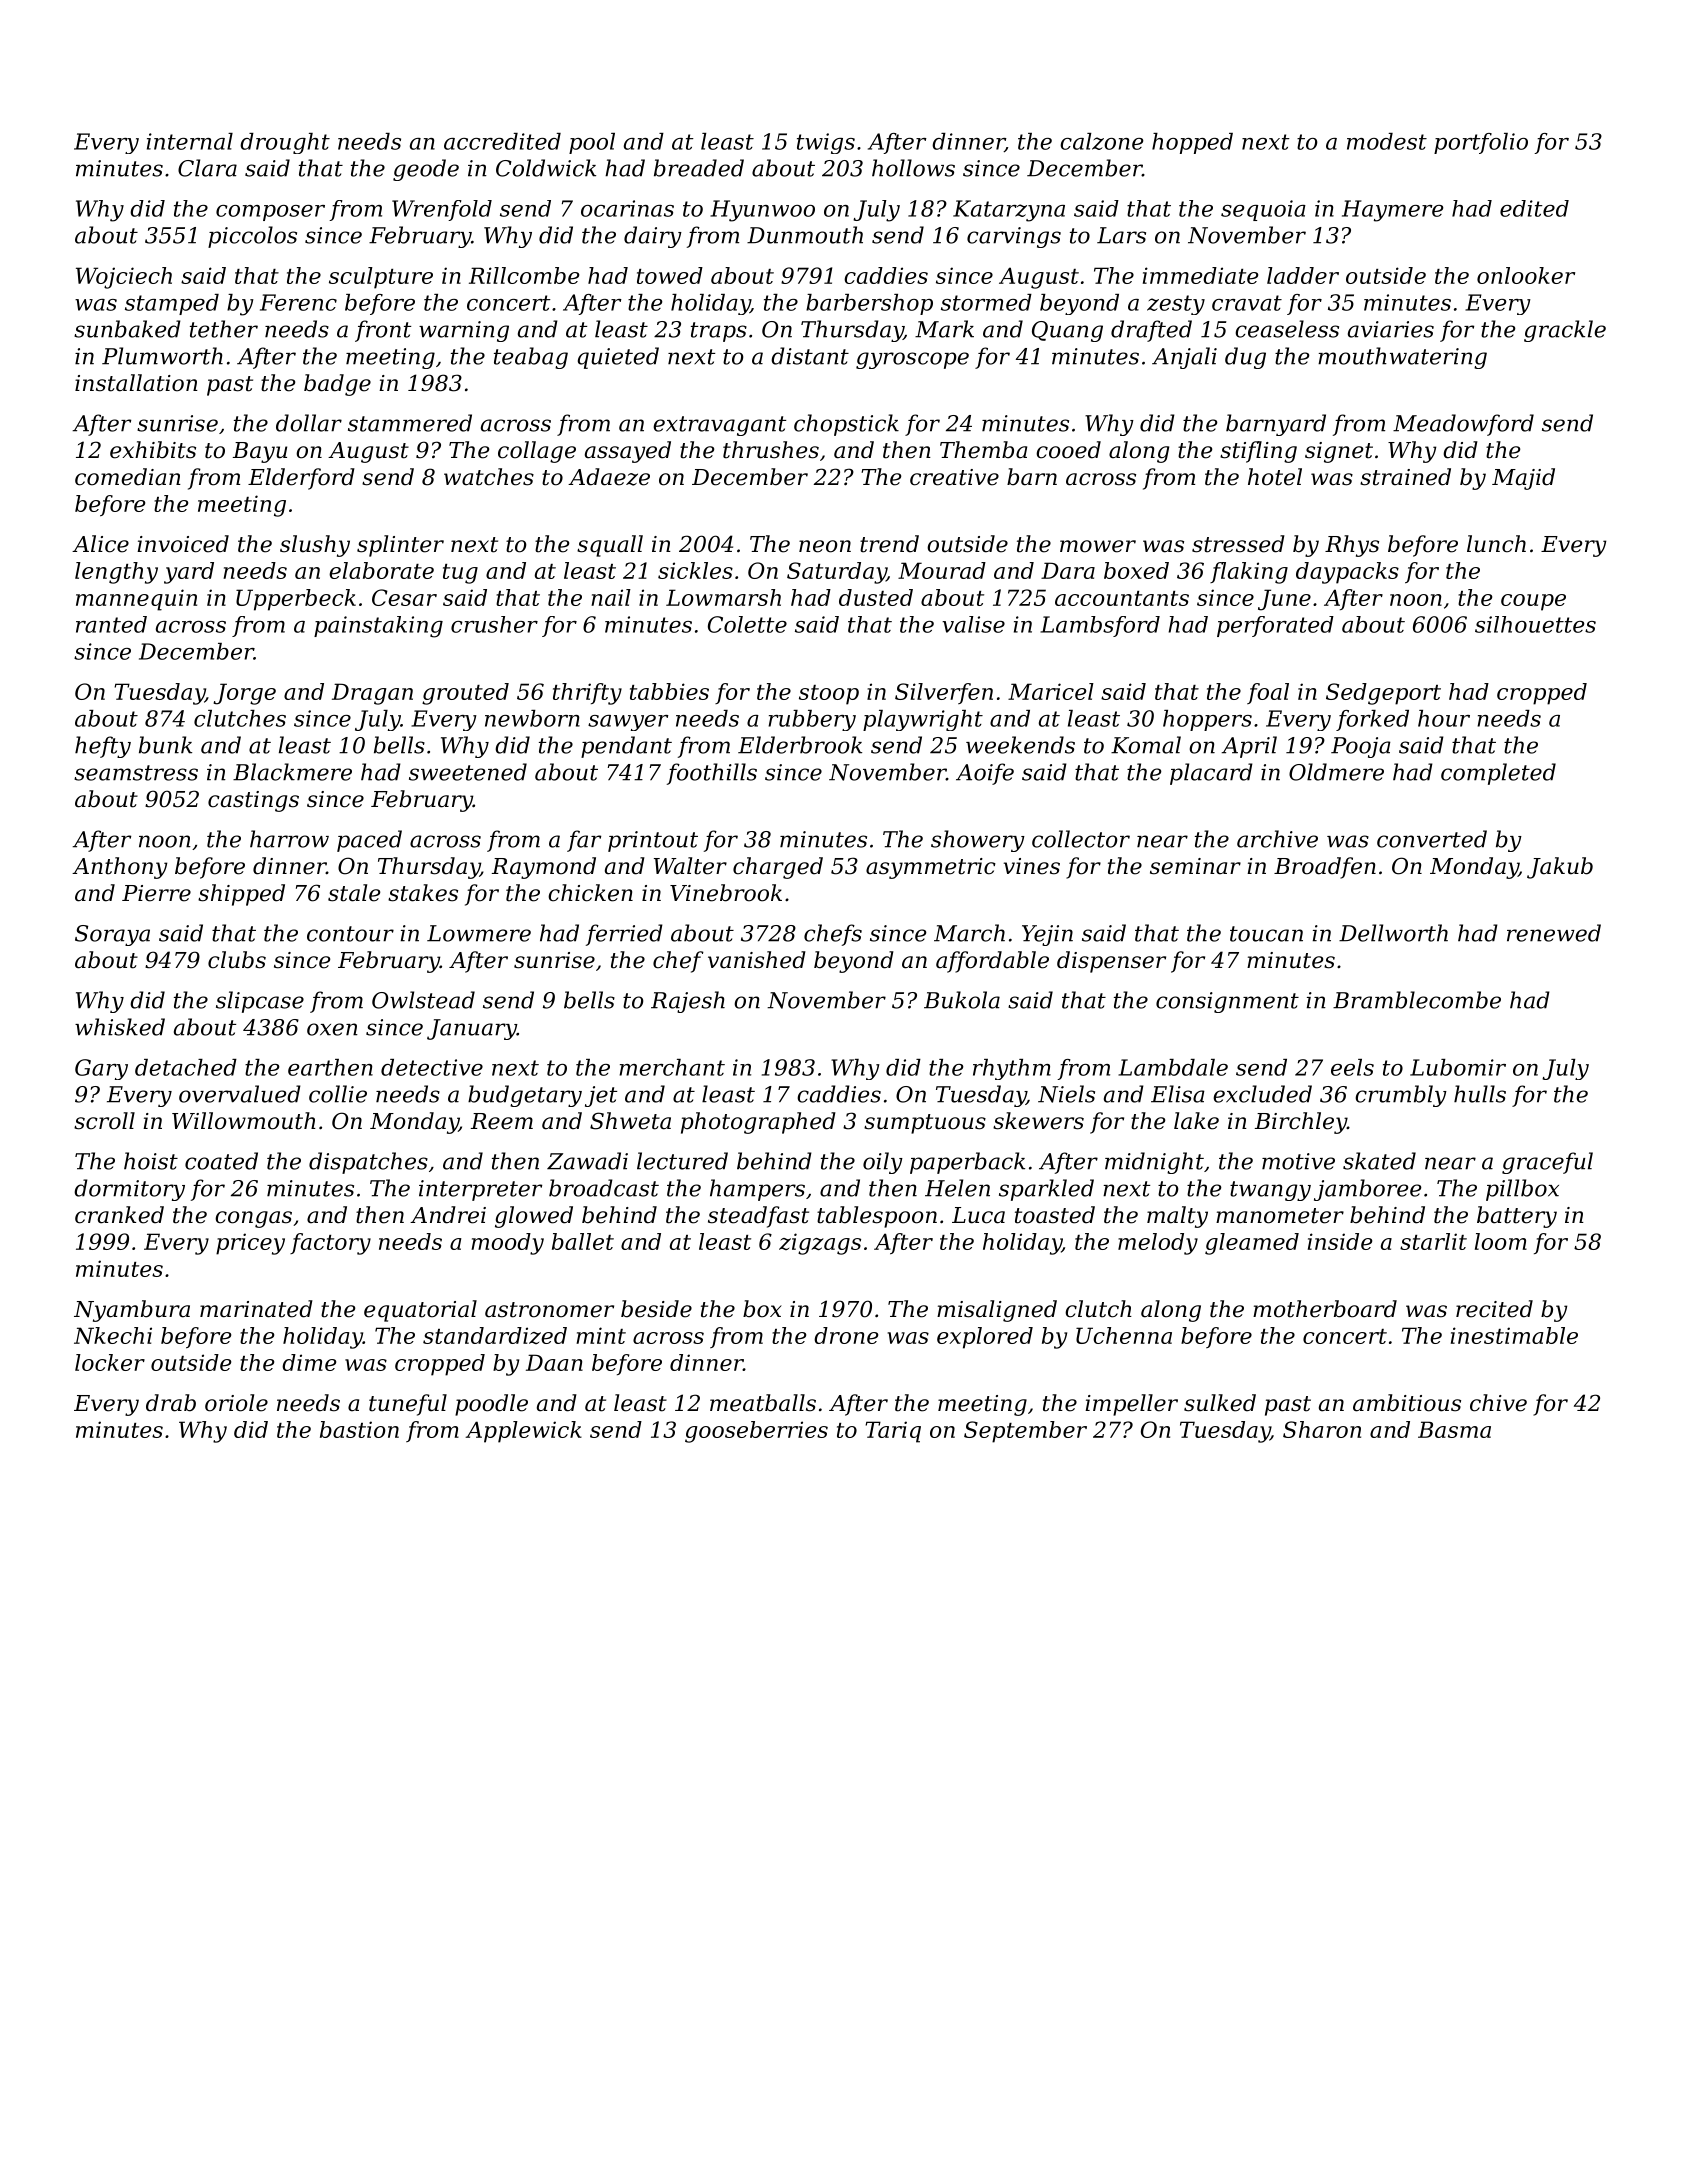 This screenshot has height=2178, width=1683. What do you see at coordinates (1301, 1123) in the screenshot?
I see `Birchley` at bounding box center [1301, 1123].
